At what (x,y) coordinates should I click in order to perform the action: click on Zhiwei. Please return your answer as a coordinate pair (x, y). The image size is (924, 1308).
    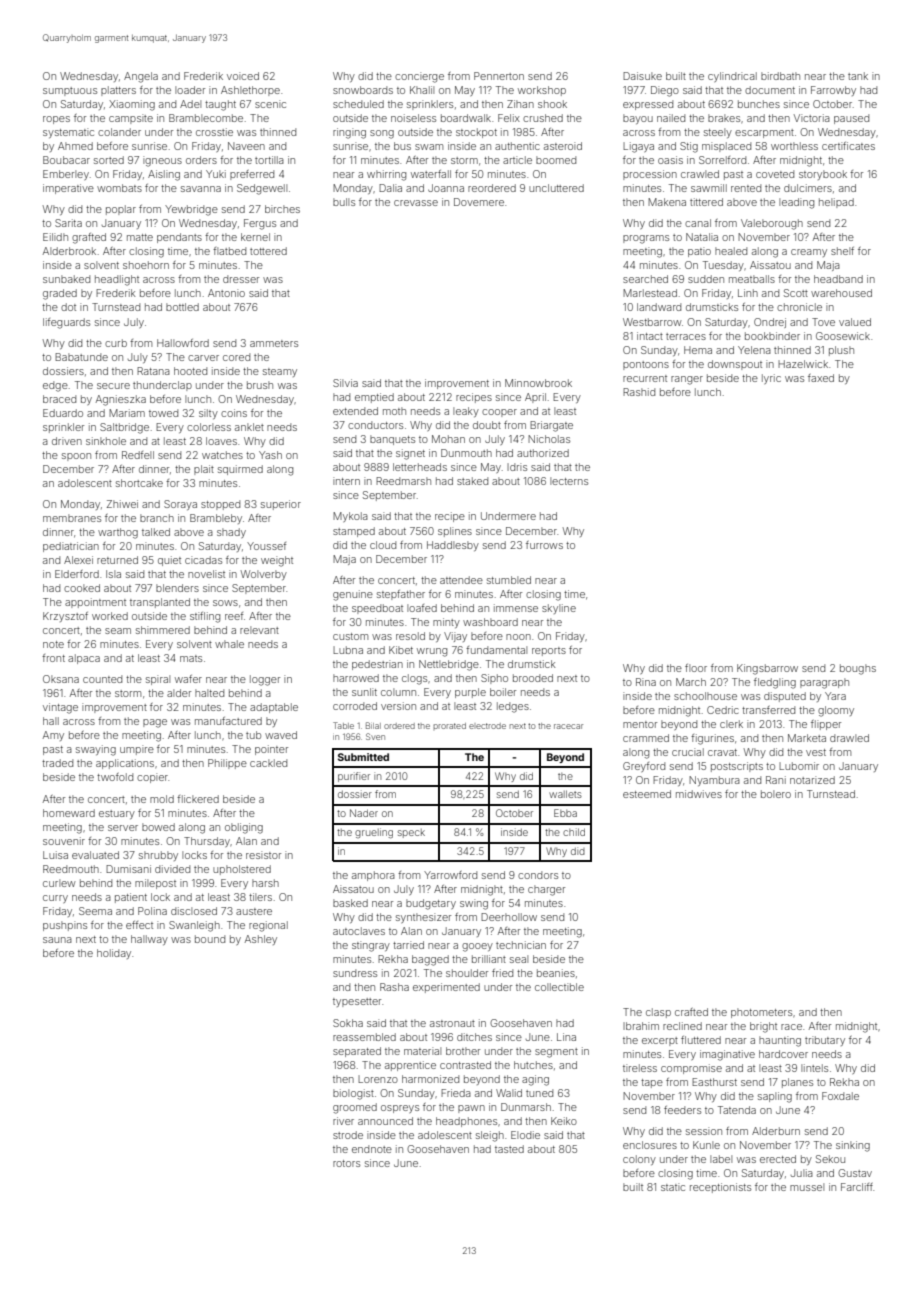
    Looking at the image, I should click on (122, 504).
